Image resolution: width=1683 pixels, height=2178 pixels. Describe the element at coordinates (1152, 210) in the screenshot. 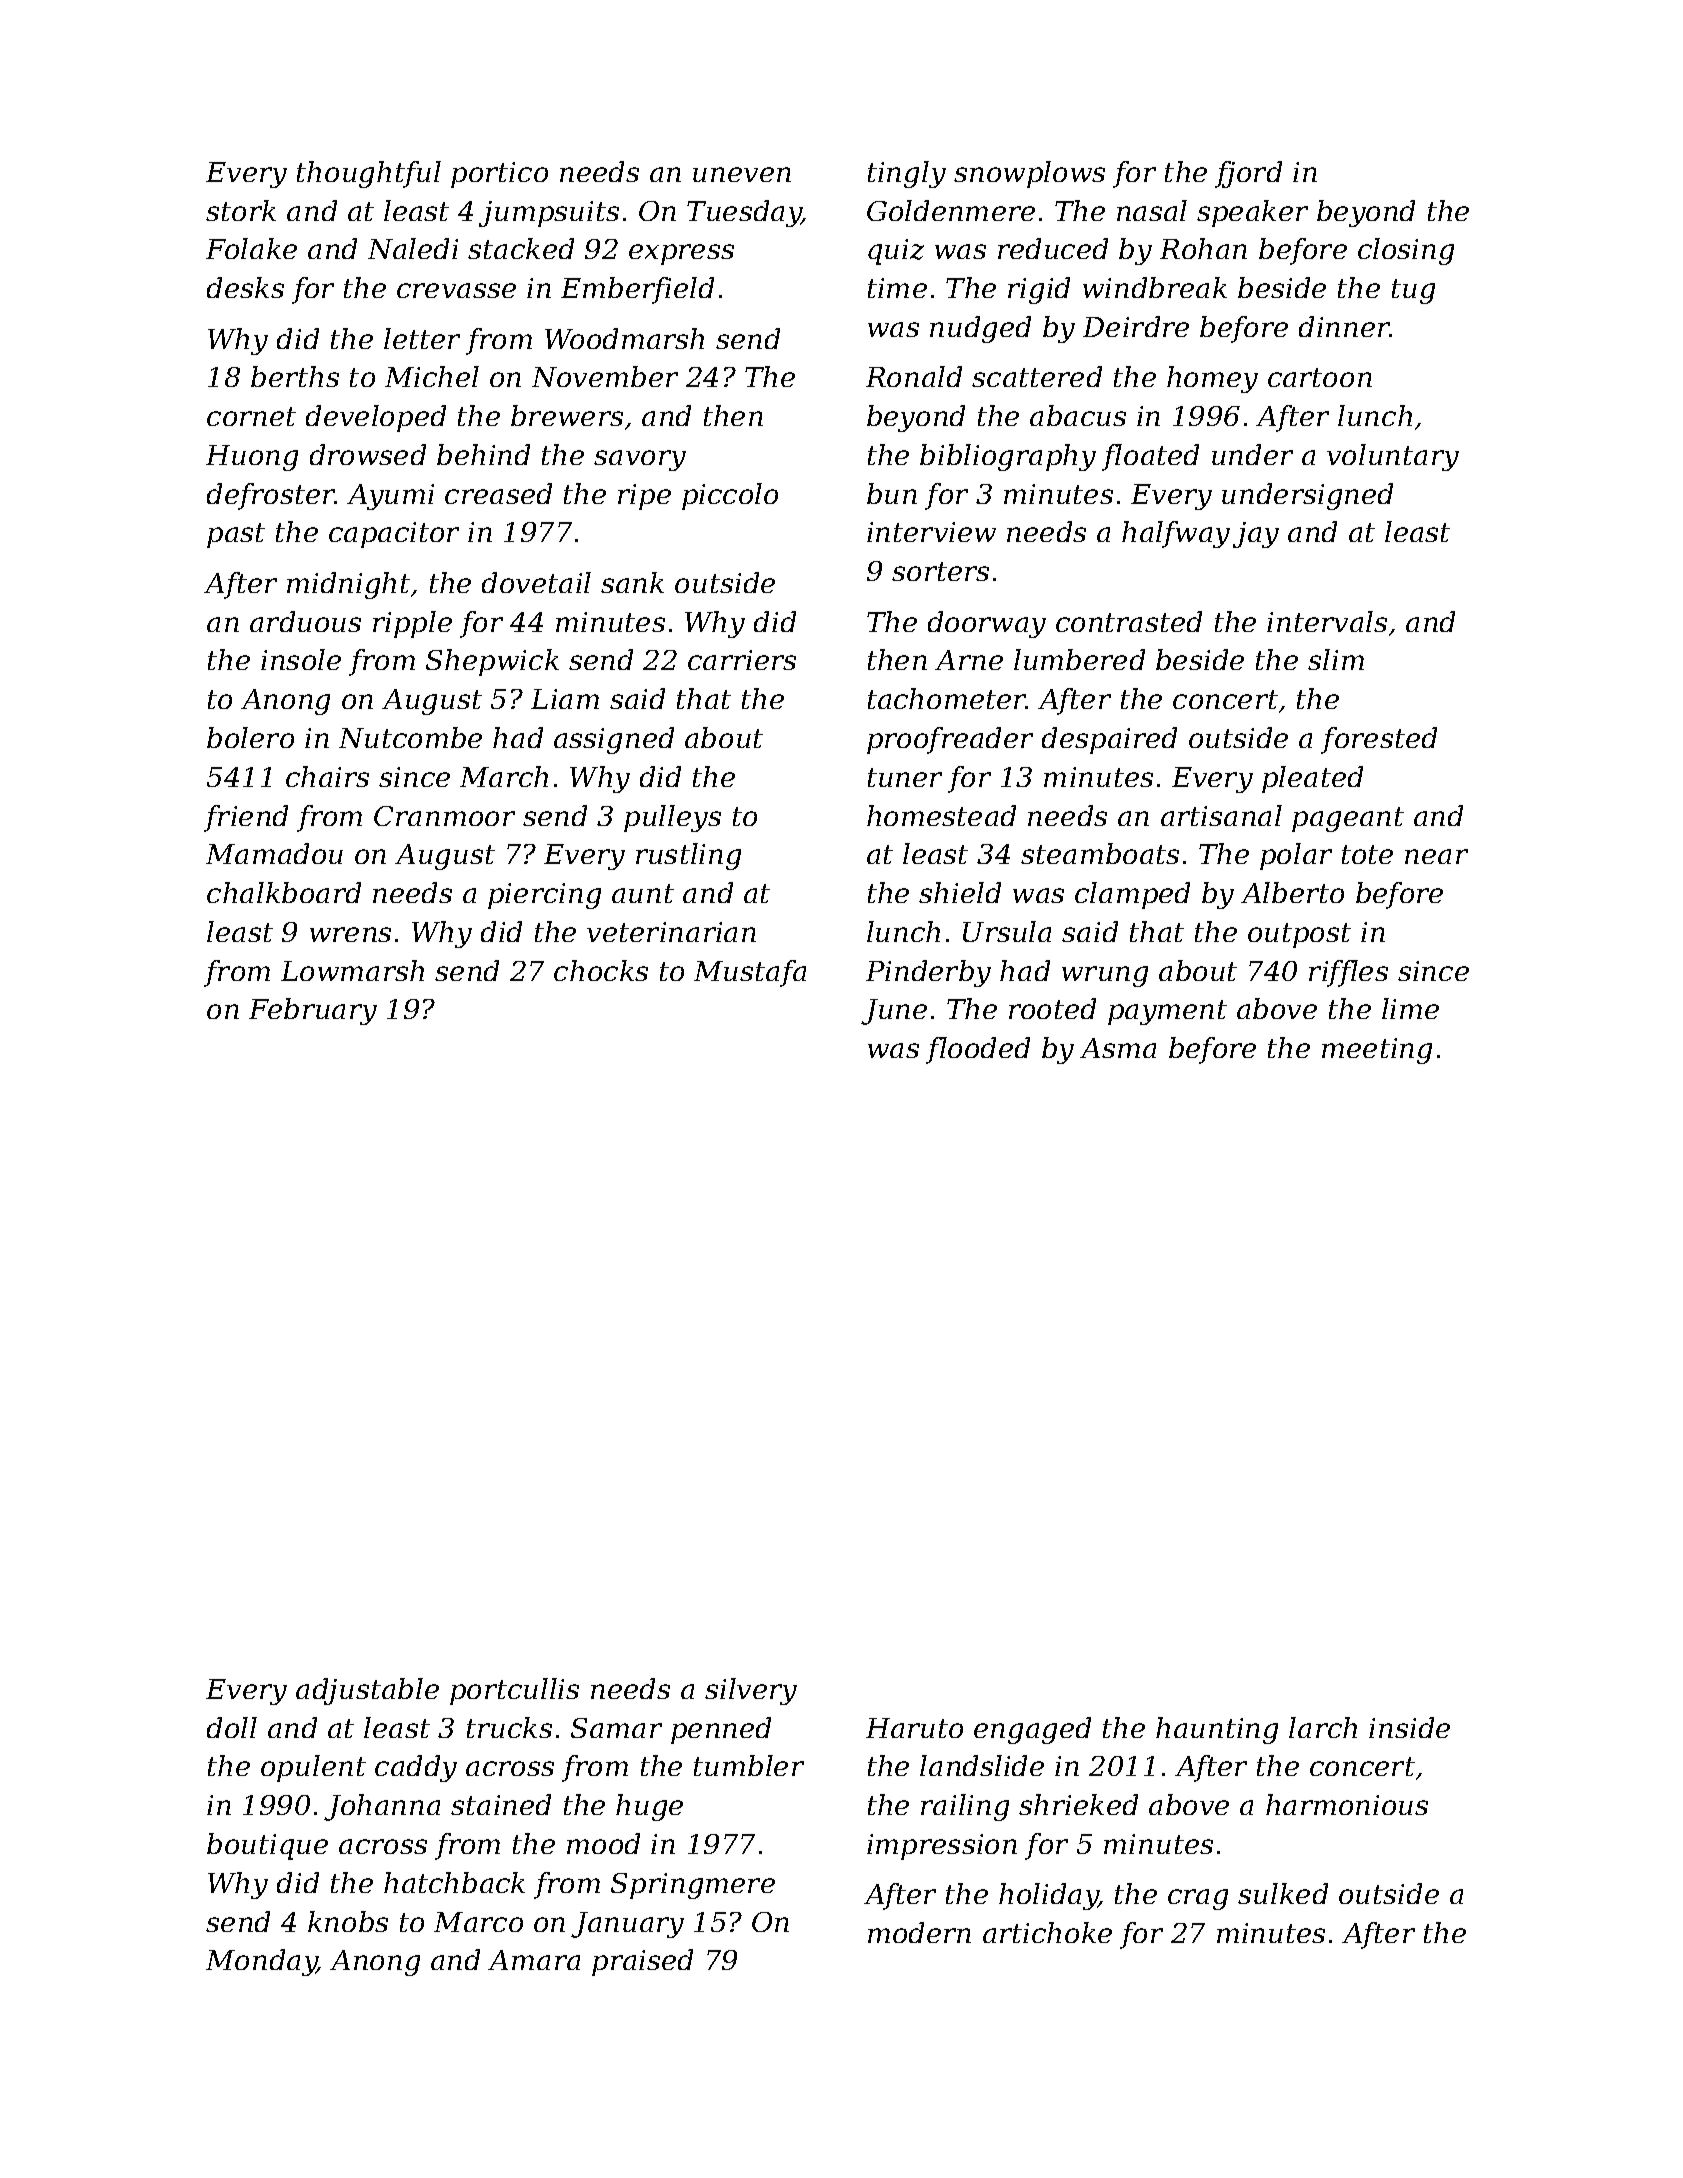

I see `nasal` at that location.
